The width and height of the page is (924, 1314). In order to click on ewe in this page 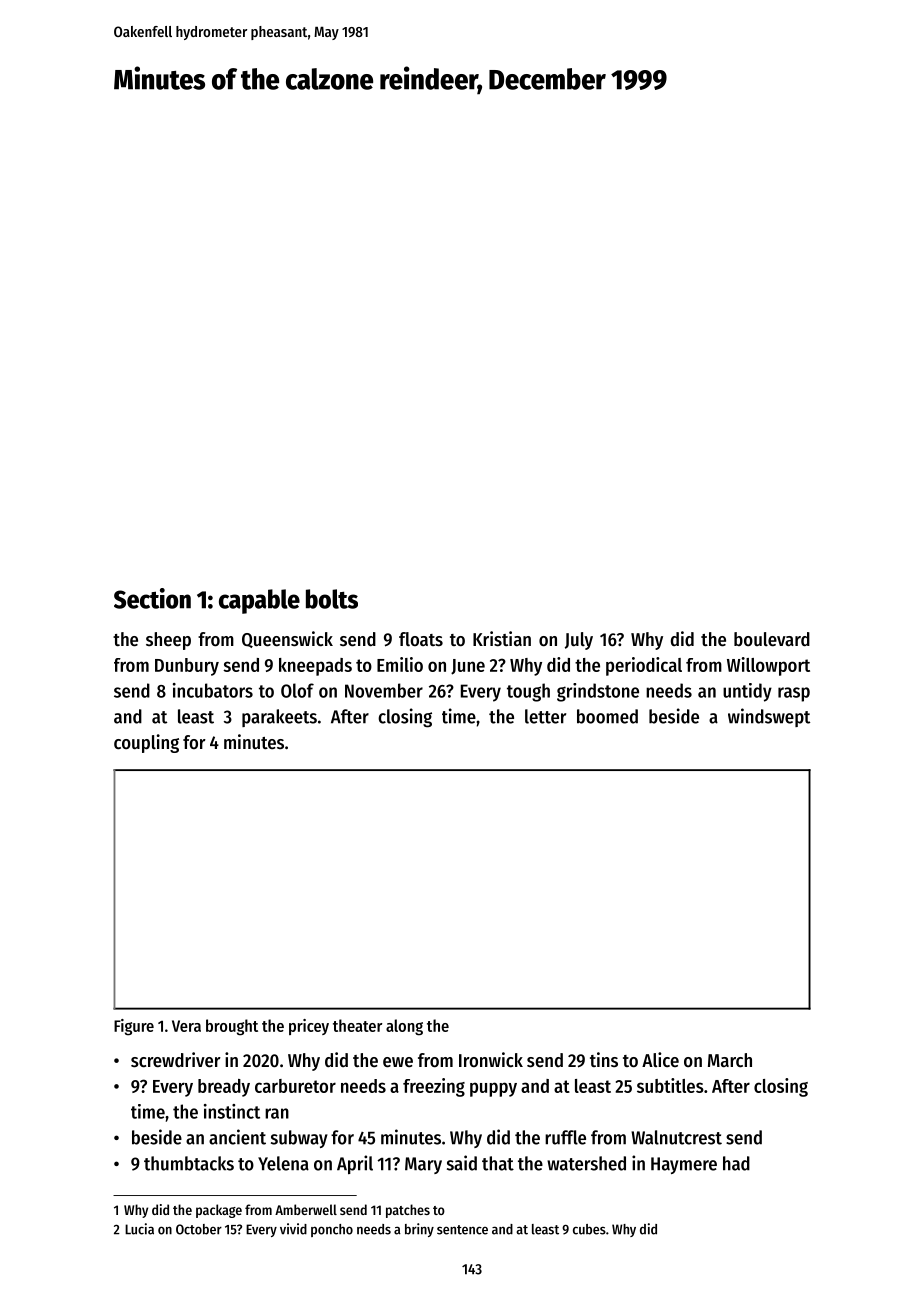, I will do `click(398, 1062)`.
